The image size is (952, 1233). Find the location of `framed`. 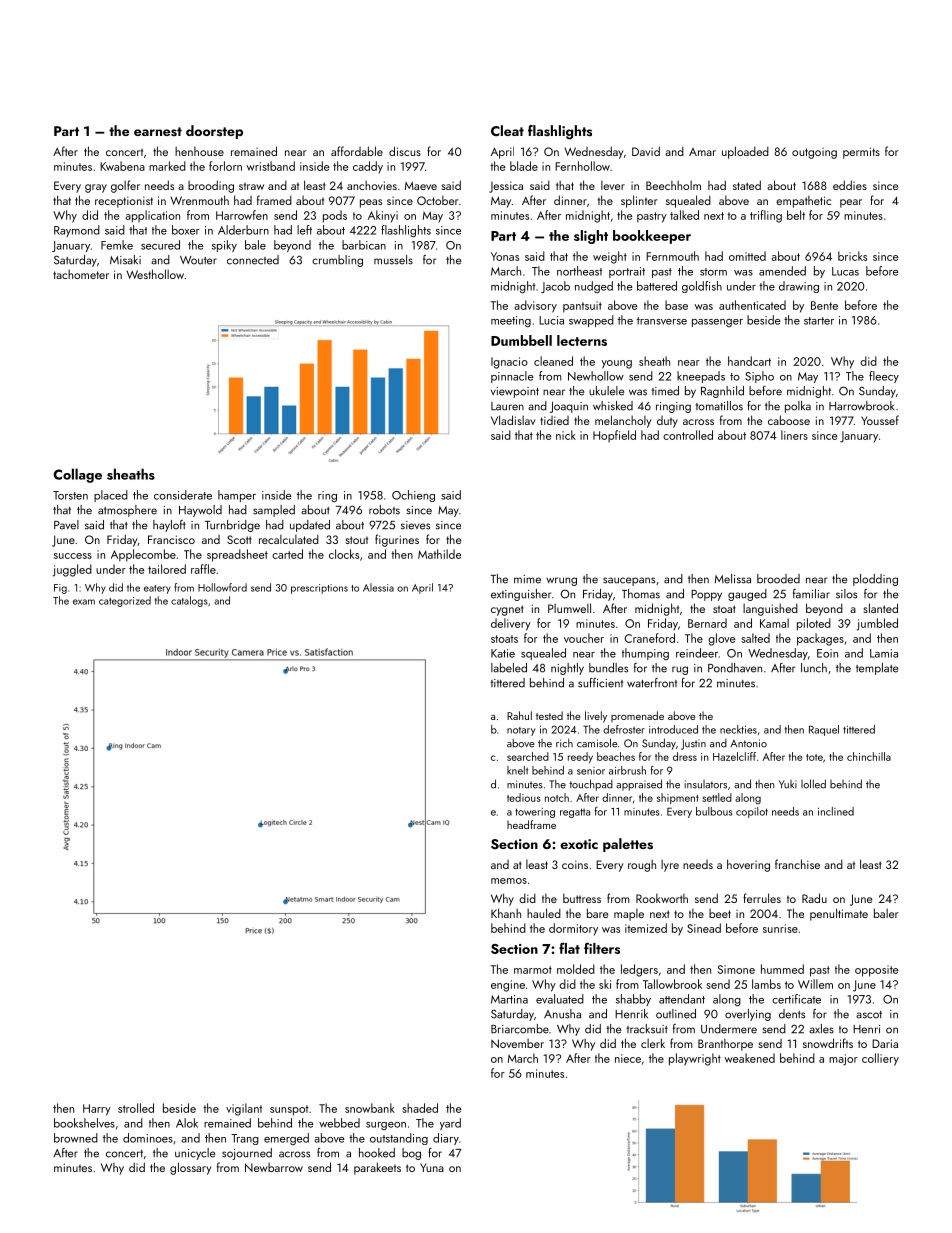

framed is located at coordinates (274, 200).
